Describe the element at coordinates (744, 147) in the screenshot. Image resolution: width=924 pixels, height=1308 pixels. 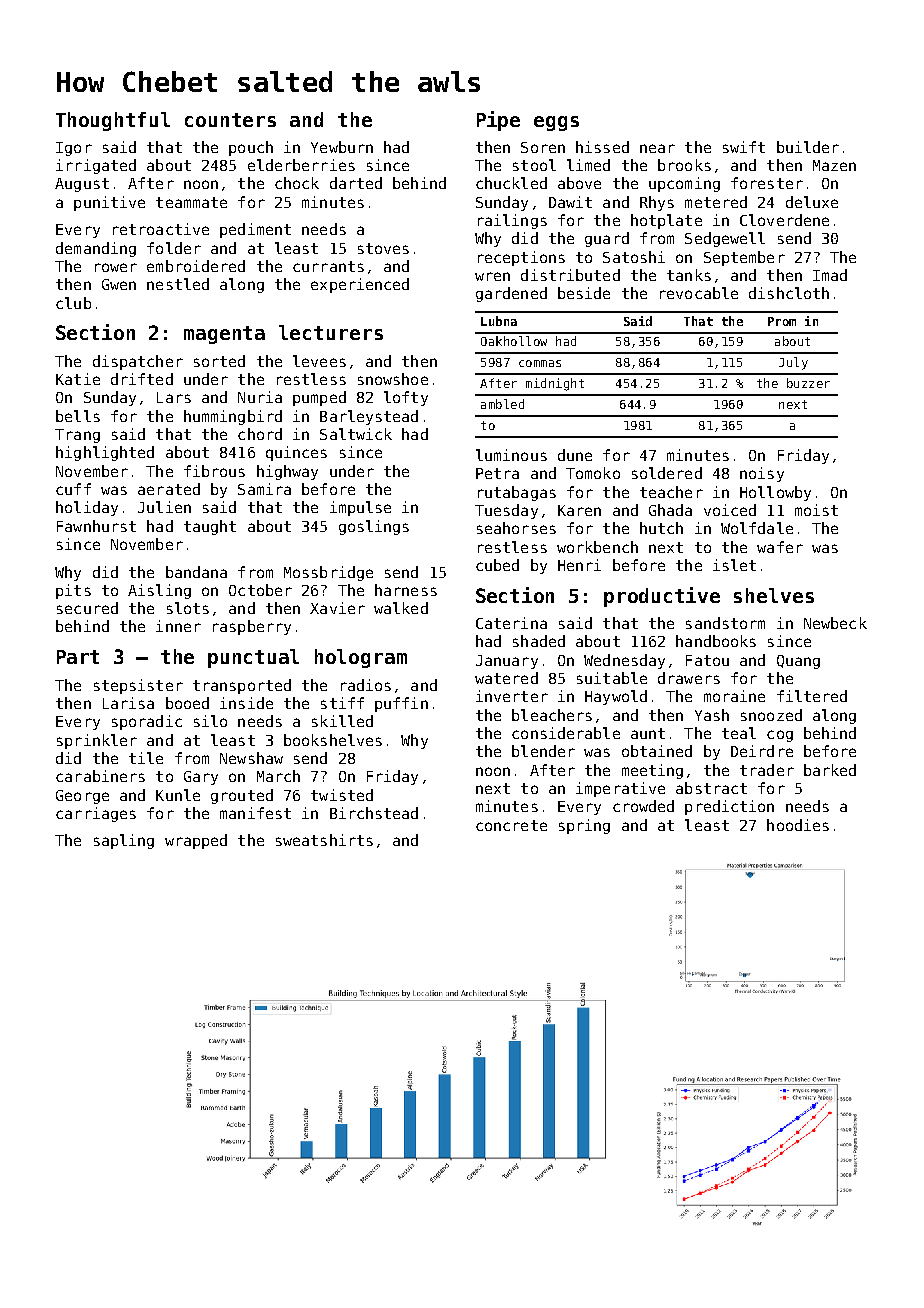
I see `swift` at that location.
